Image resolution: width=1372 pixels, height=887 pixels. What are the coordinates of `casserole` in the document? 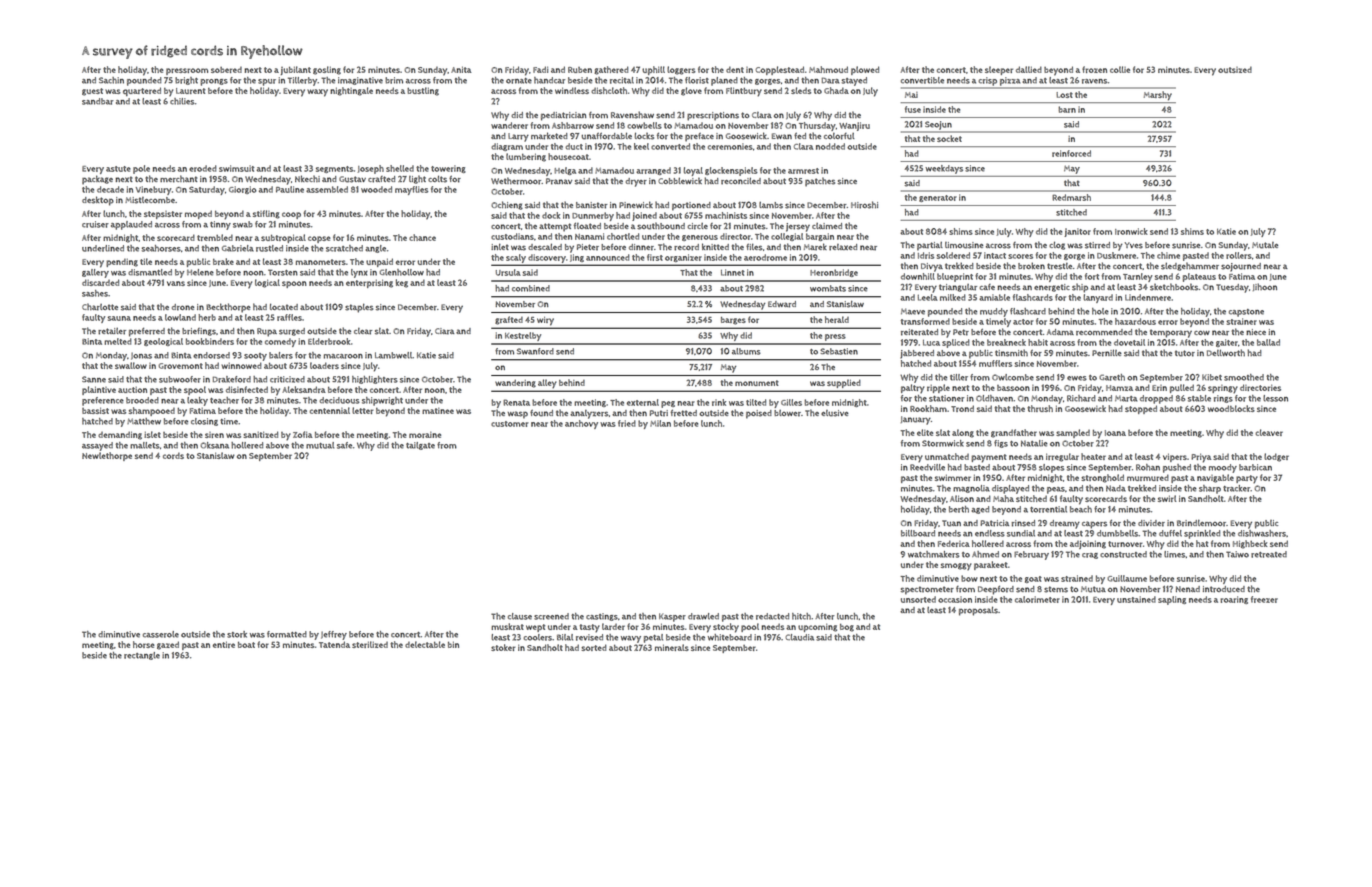 It's located at (161, 634).
